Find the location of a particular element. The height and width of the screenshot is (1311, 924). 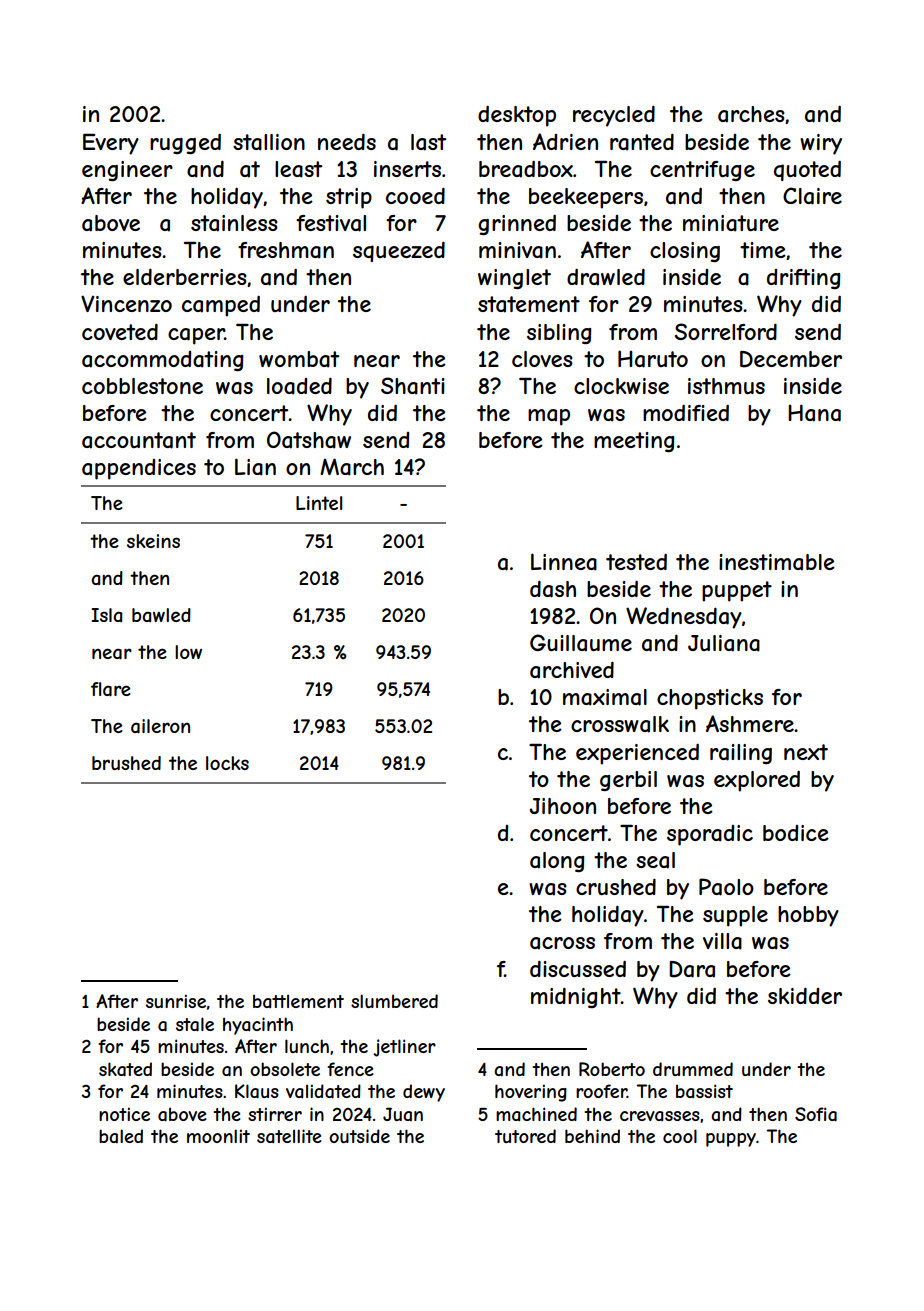

Dara is located at coordinates (692, 969).
